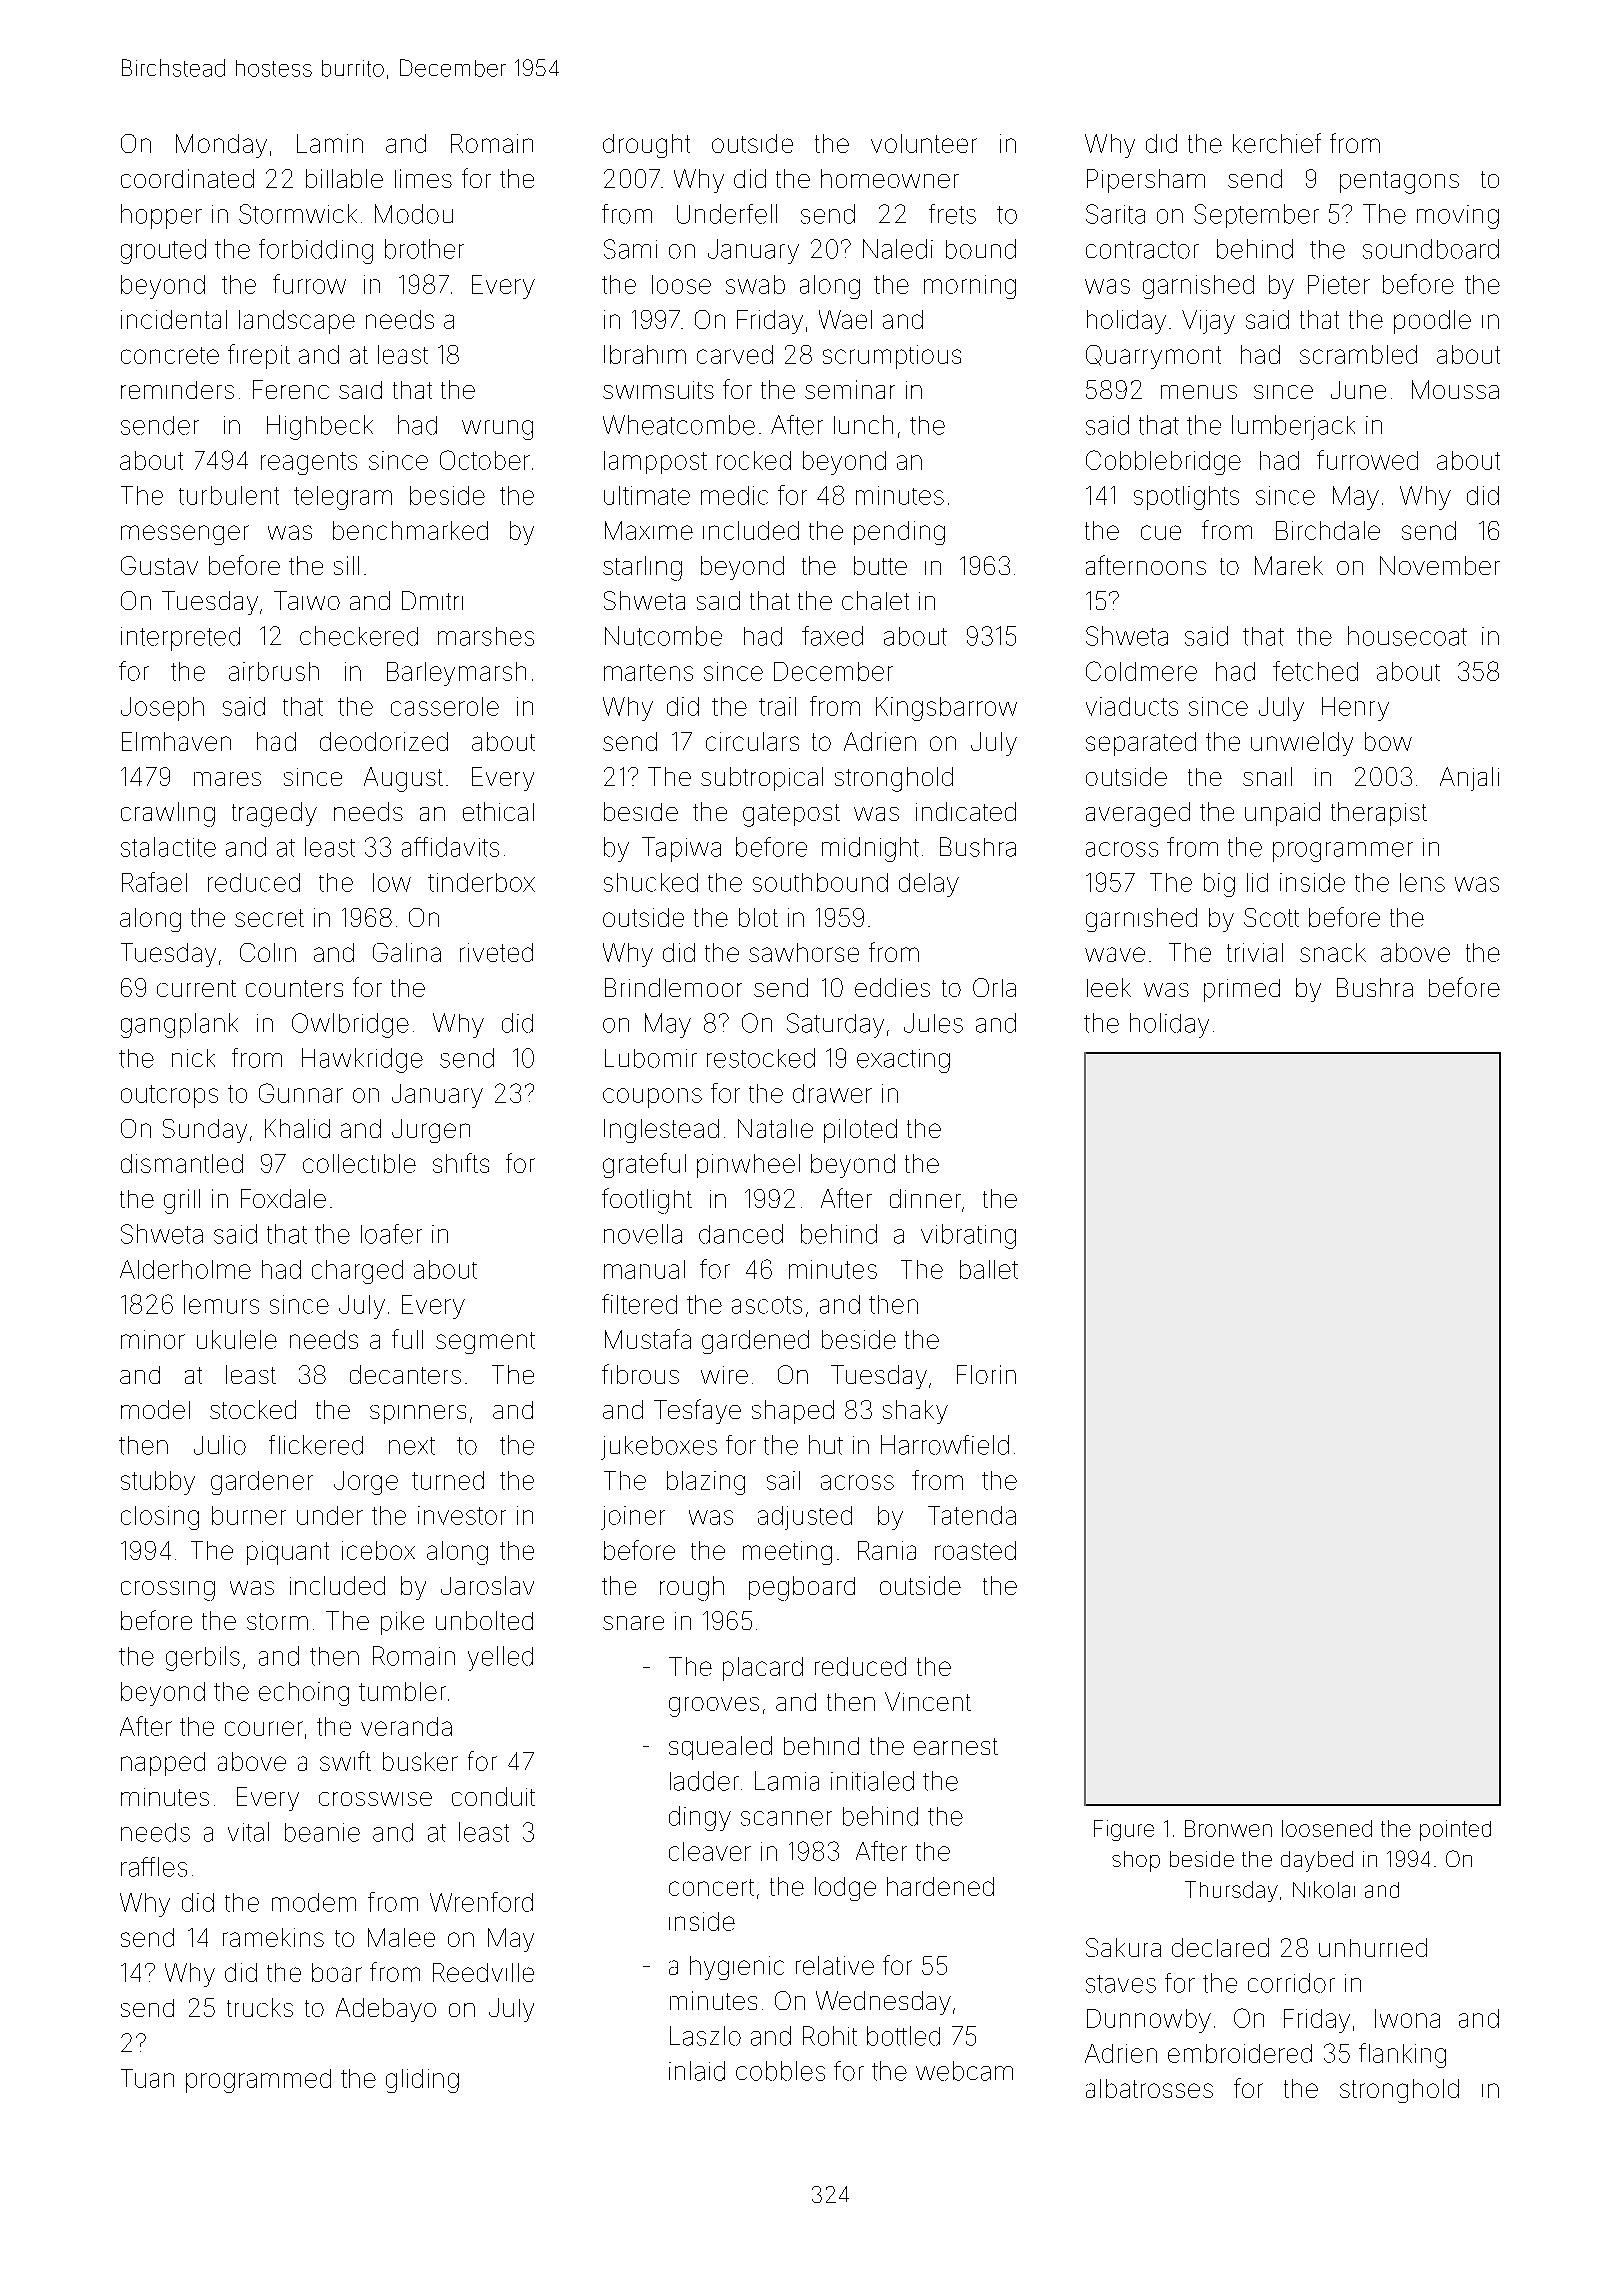 The image size is (1620, 2292). I want to click on Jurgen, so click(431, 1131).
